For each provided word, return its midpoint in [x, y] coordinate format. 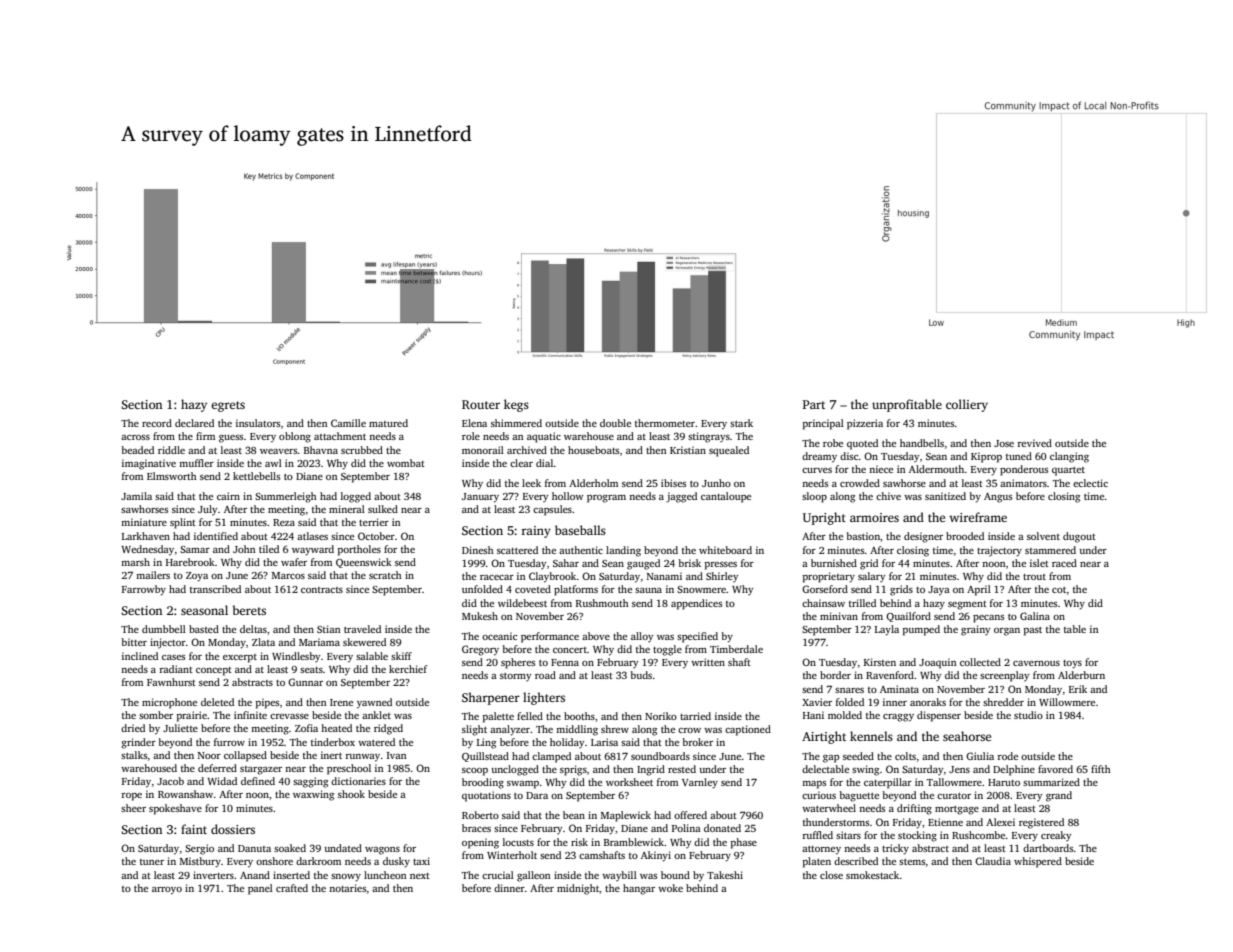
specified [697, 637]
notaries [347, 888]
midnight [578, 889]
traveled [362, 629]
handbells [922, 443]
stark [741, 423]
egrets [228, 406]
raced [1064, 563]
